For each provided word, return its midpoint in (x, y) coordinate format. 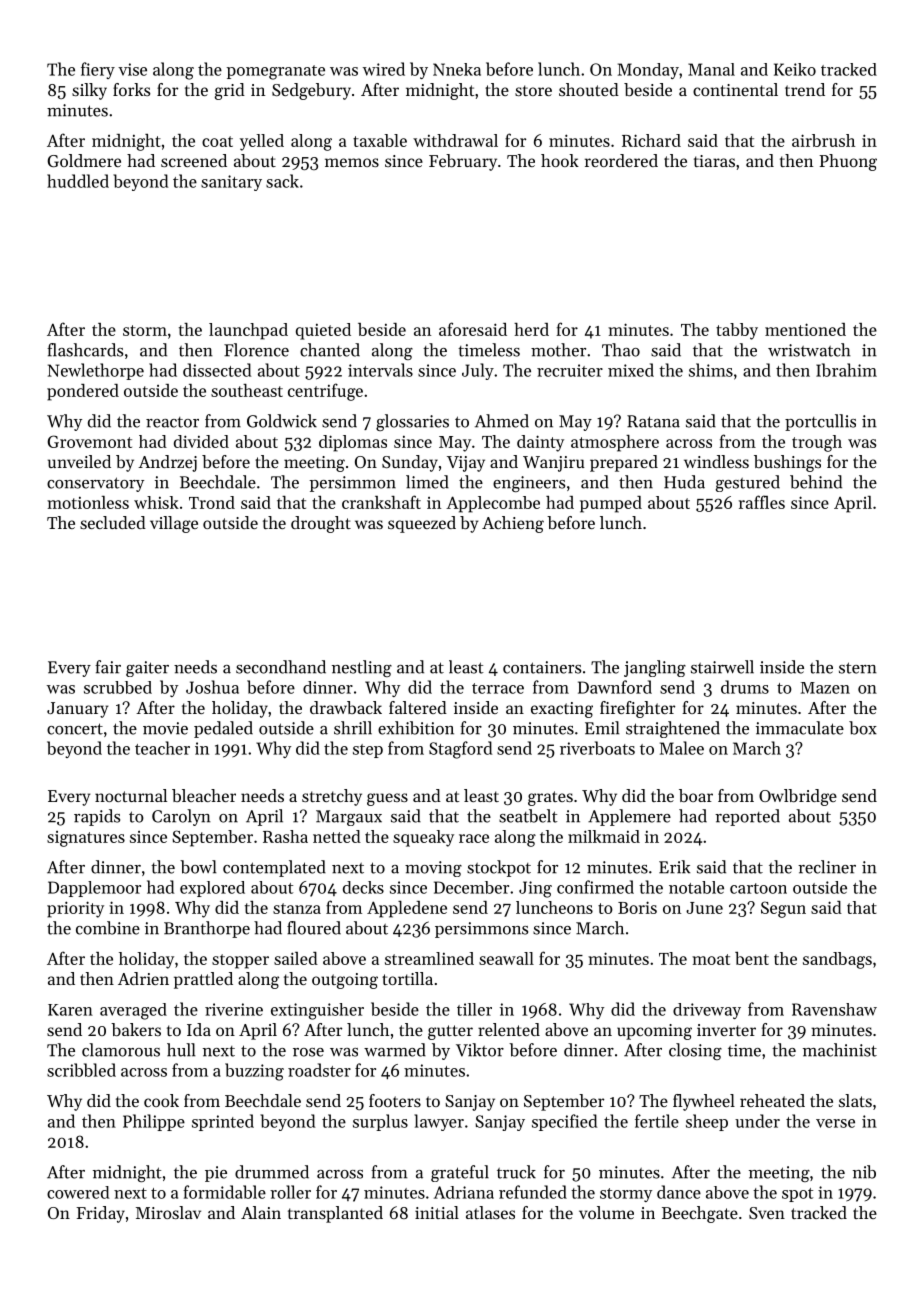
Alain (261, 1212)
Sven (767, 1213)
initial (437, 1212)
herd (531, 329)
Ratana (653, 421)
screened (194, 160)
